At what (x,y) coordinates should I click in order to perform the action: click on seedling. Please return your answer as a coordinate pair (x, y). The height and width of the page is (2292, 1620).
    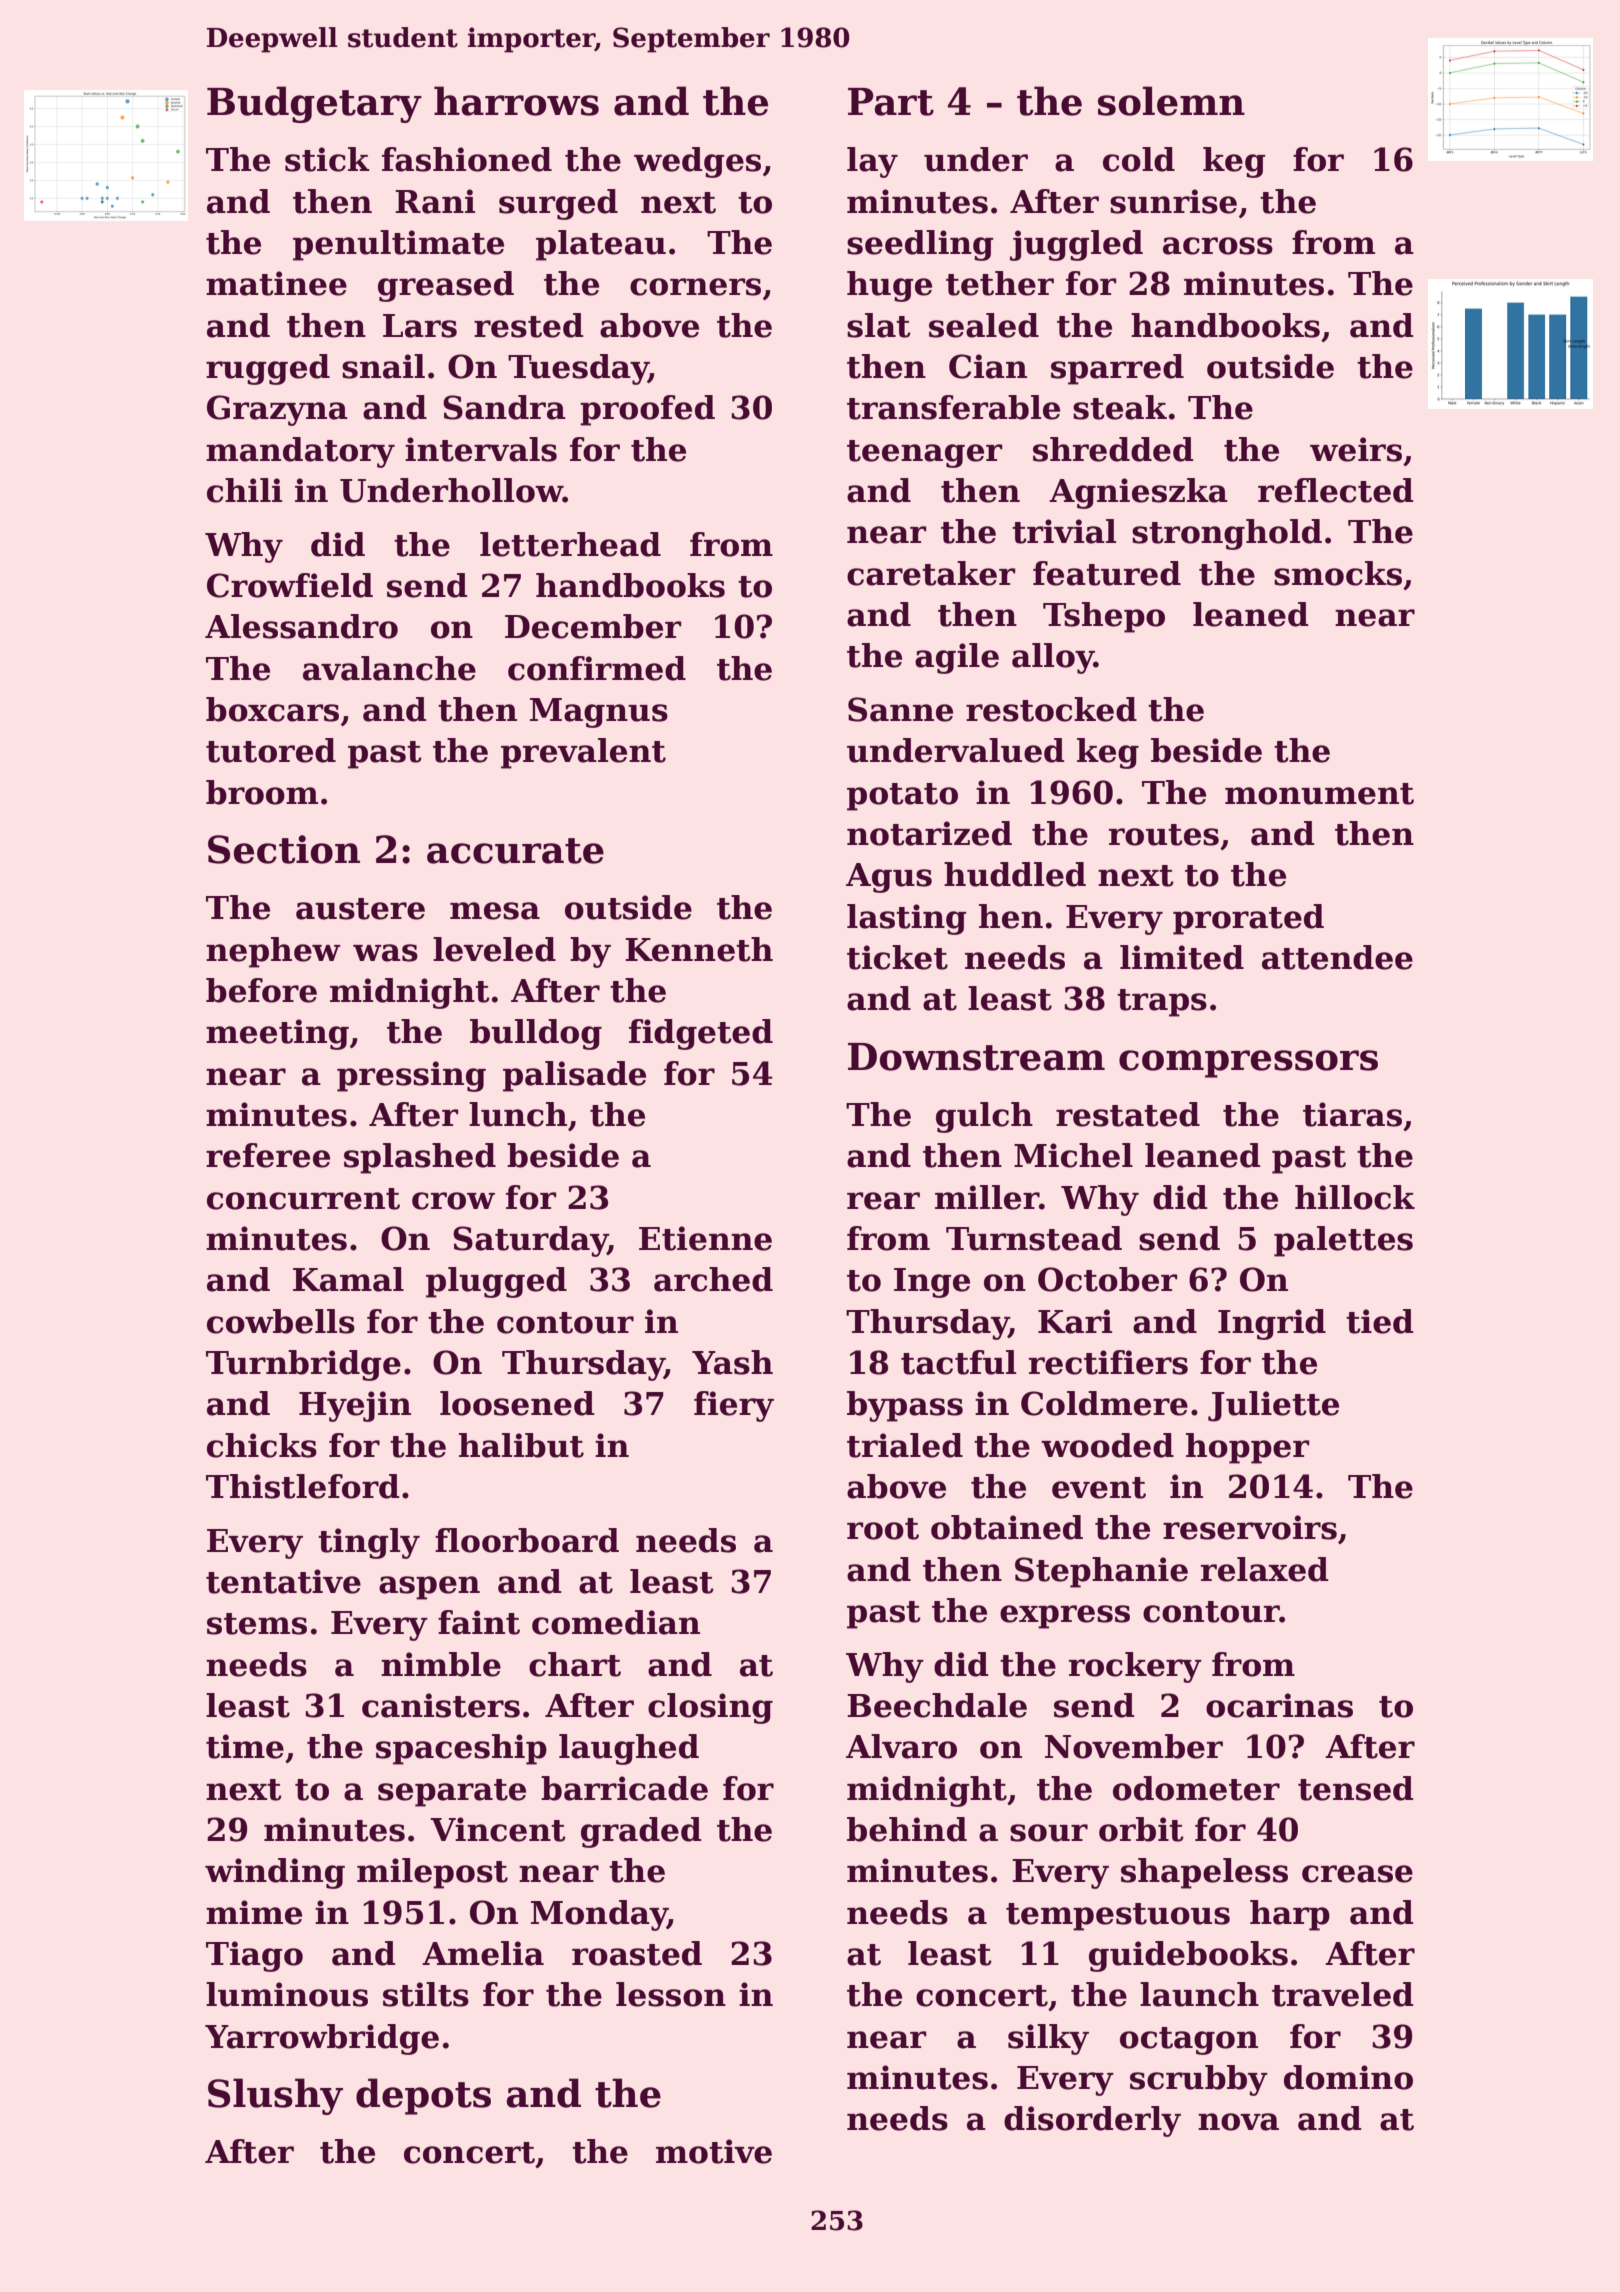
    Looking at the image, I should click on (920, 245).
